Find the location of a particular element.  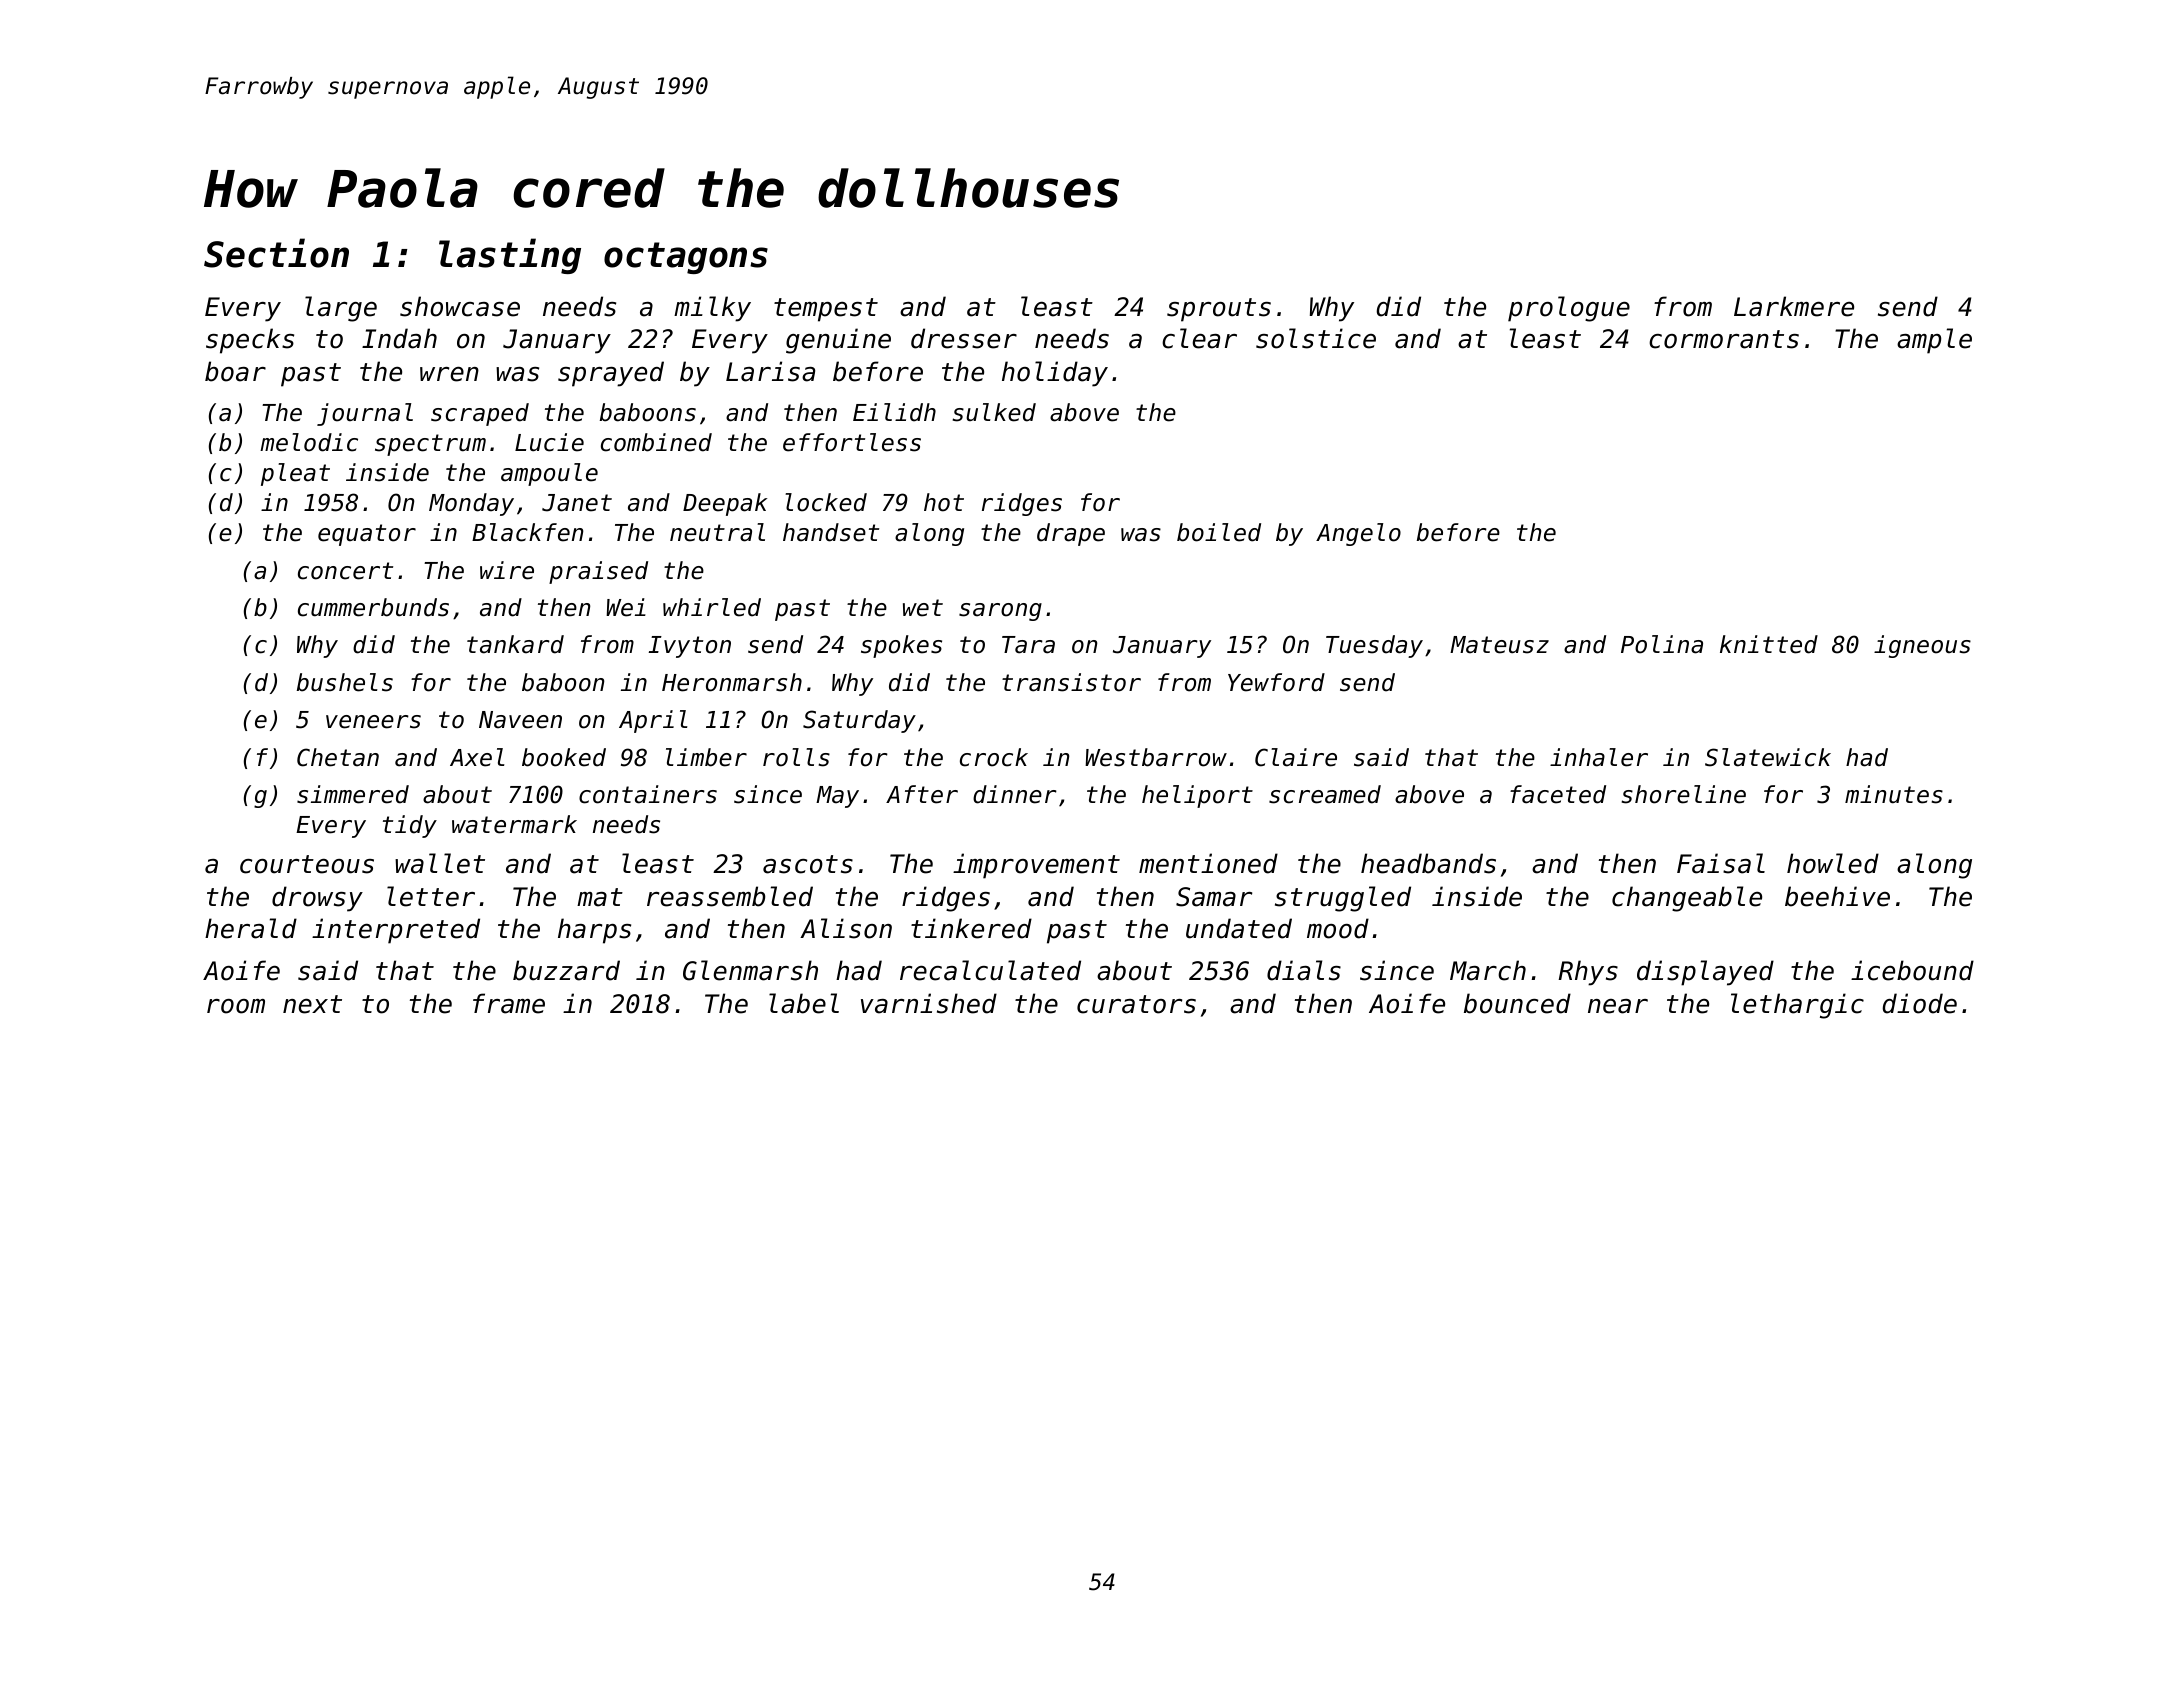

prologue is located at coordinates (1569, 309).
